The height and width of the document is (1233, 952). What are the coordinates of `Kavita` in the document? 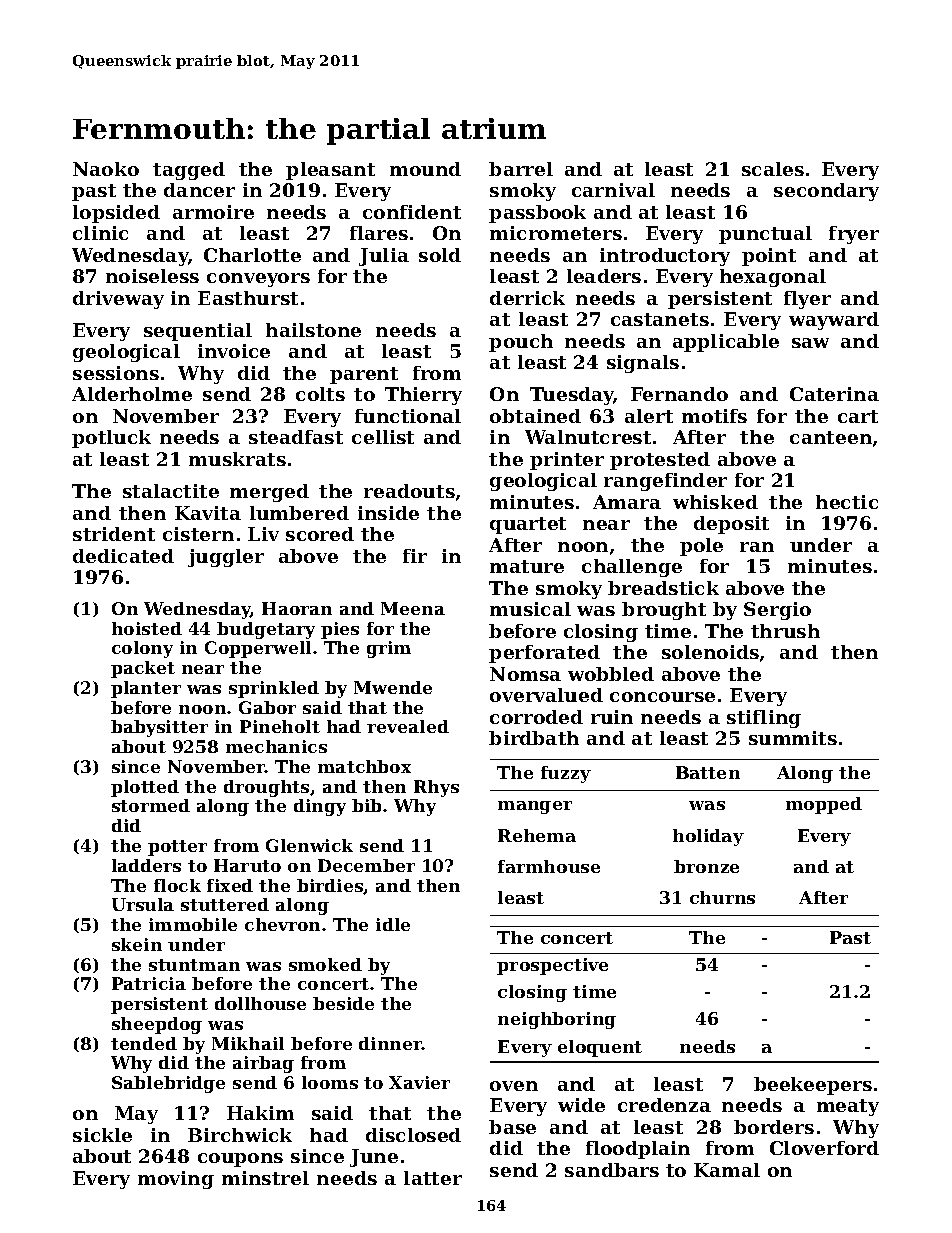 It's located at (208, 513).
